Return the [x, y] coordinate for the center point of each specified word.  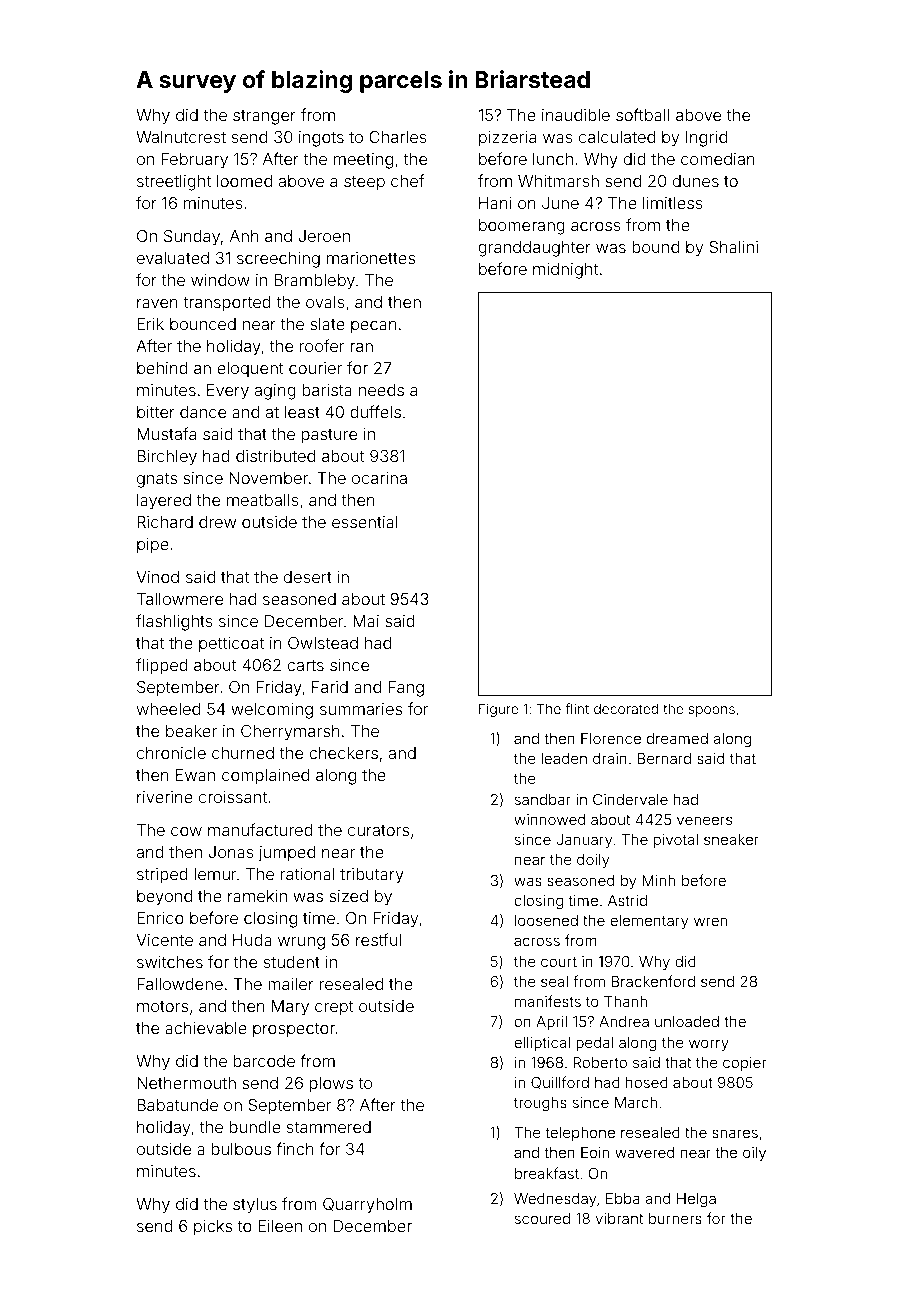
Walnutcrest [181, 137]
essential [365, 522]
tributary [372, 876]
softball [642, 114]
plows [331, 1085]
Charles [398, 137]
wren [710, 921]
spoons [711, 711]
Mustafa [166, 433]
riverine [165, 797]
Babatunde [177, 1105]
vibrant [619, 1218]
